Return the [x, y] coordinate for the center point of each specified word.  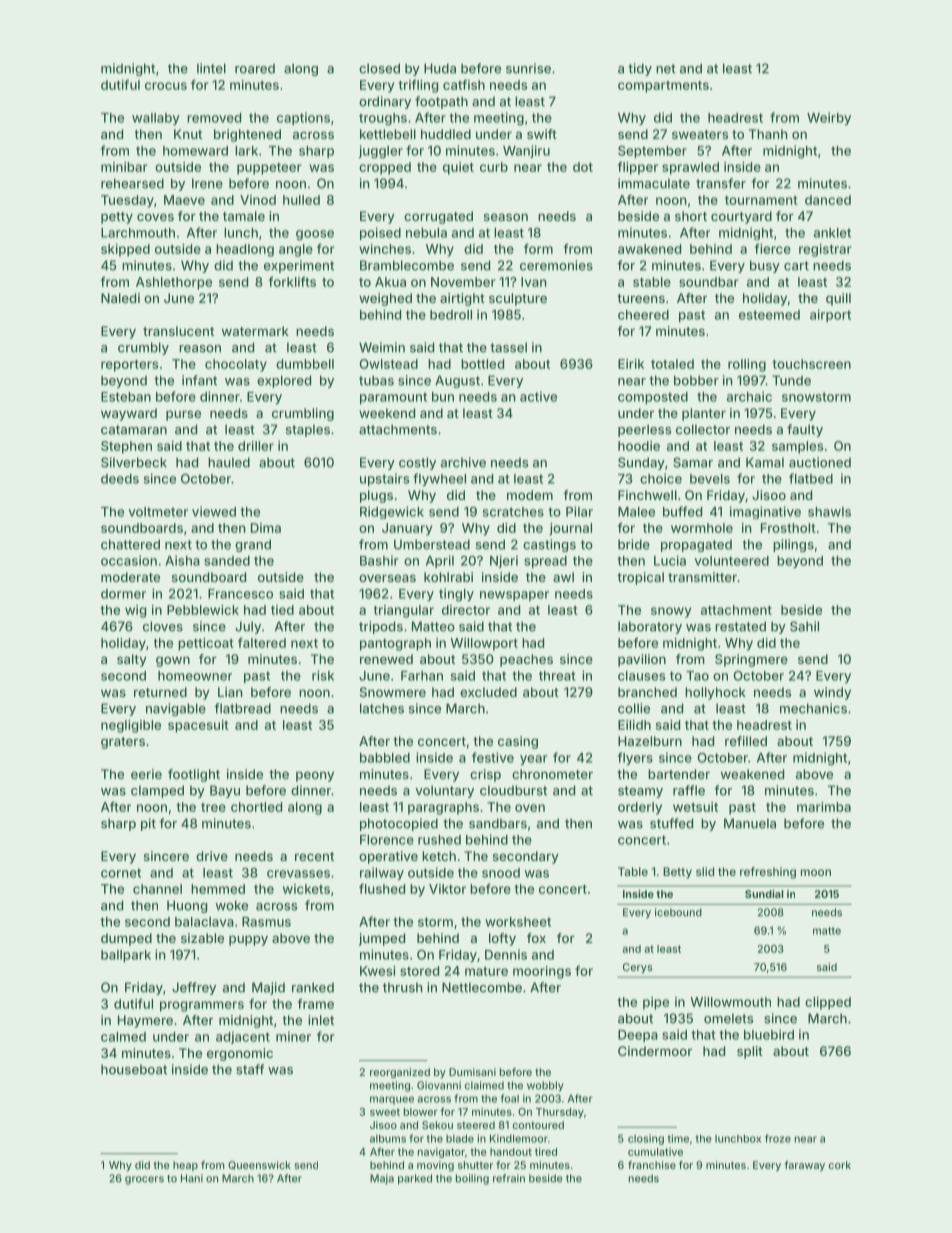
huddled [446, 134]
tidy [640, 69]
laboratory [650, 627]
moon [816, 872]
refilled [746, 741]
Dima [266, 528]
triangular [404, 611]
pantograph [395, 644]
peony [315, 776]
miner [293, 1036]
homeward [195, 151]
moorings [542, 972]
